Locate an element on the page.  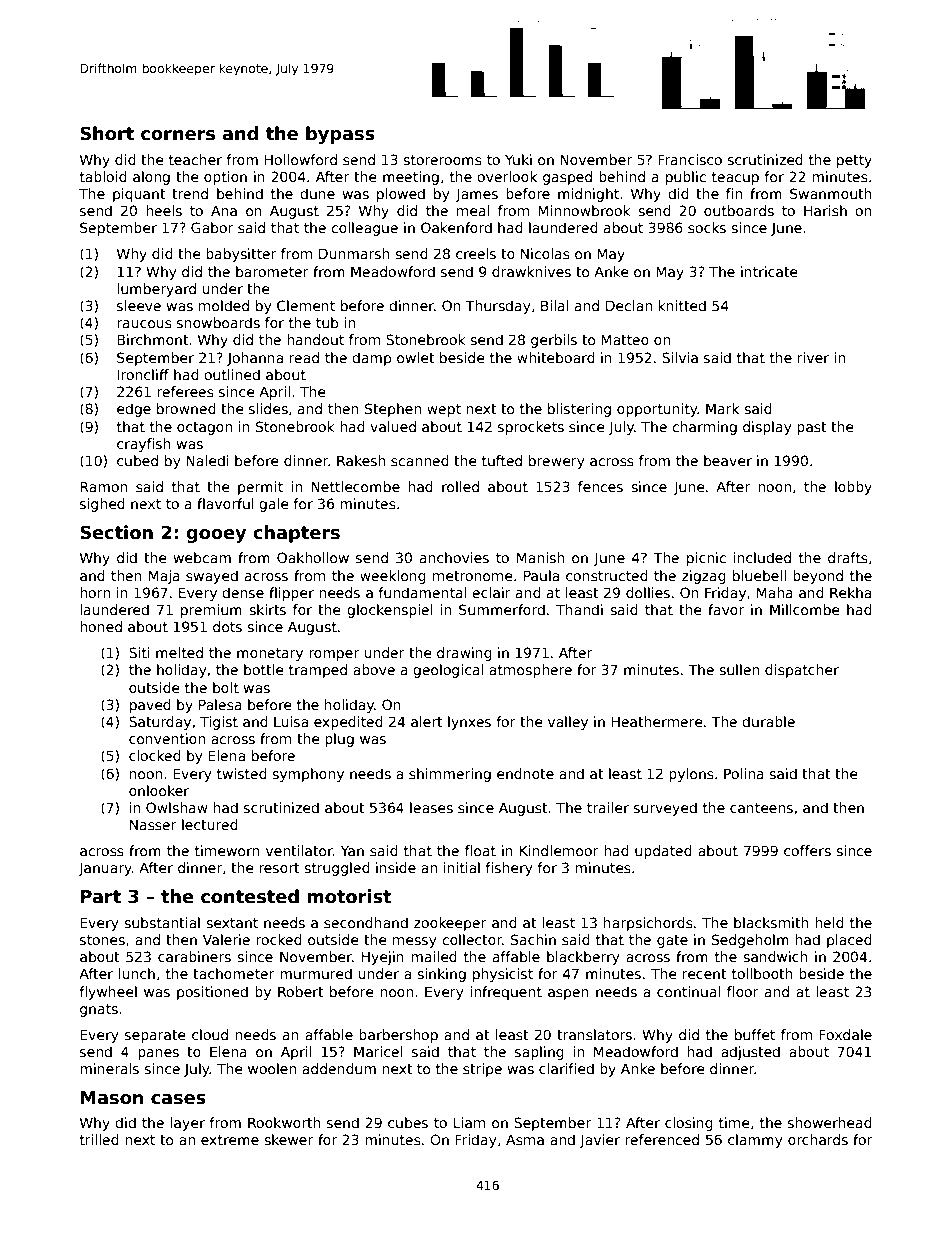
leases is located at coordinates (431, 807).
